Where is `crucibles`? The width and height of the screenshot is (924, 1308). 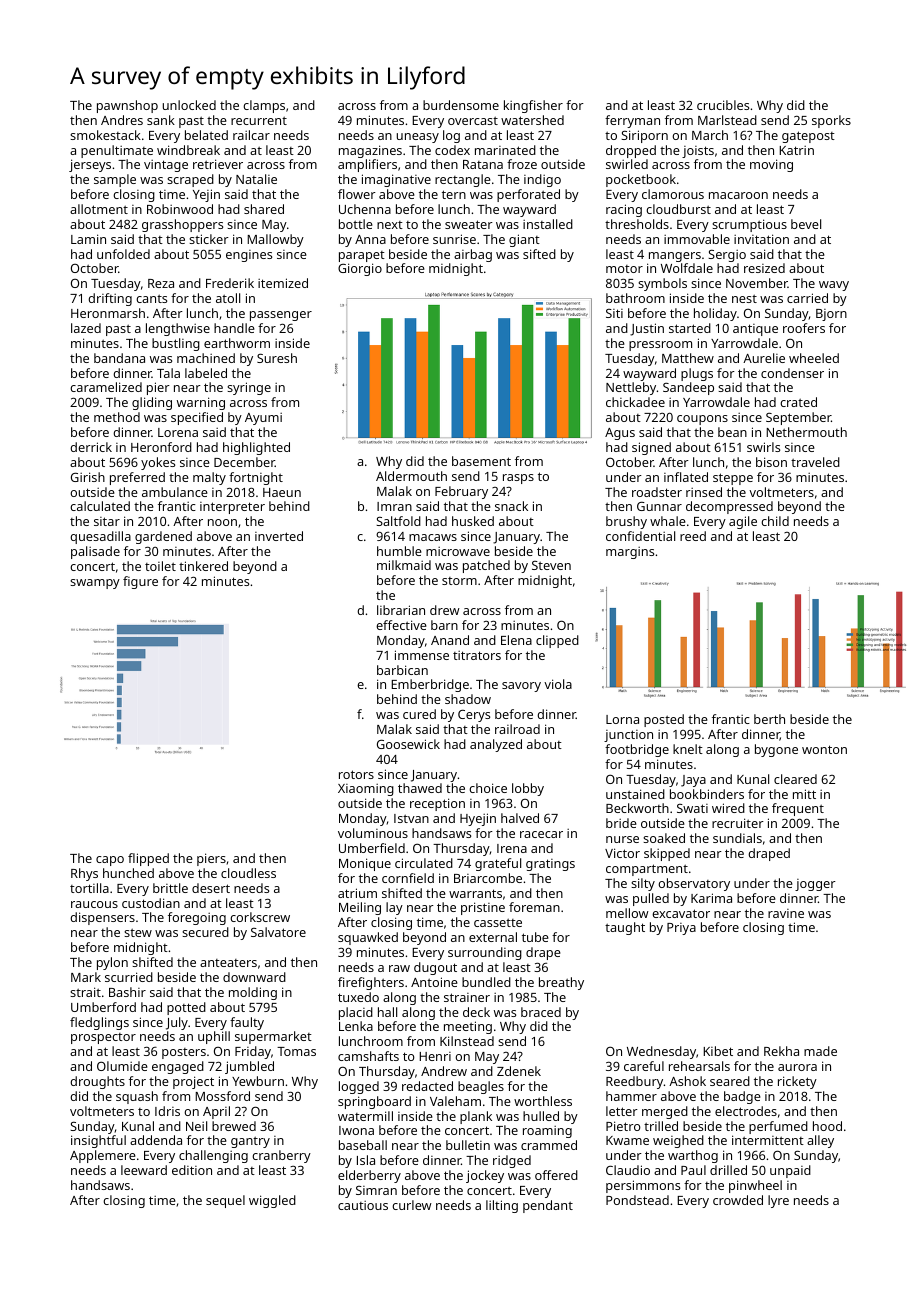 crucibles is located at coordinates (723, 105).
